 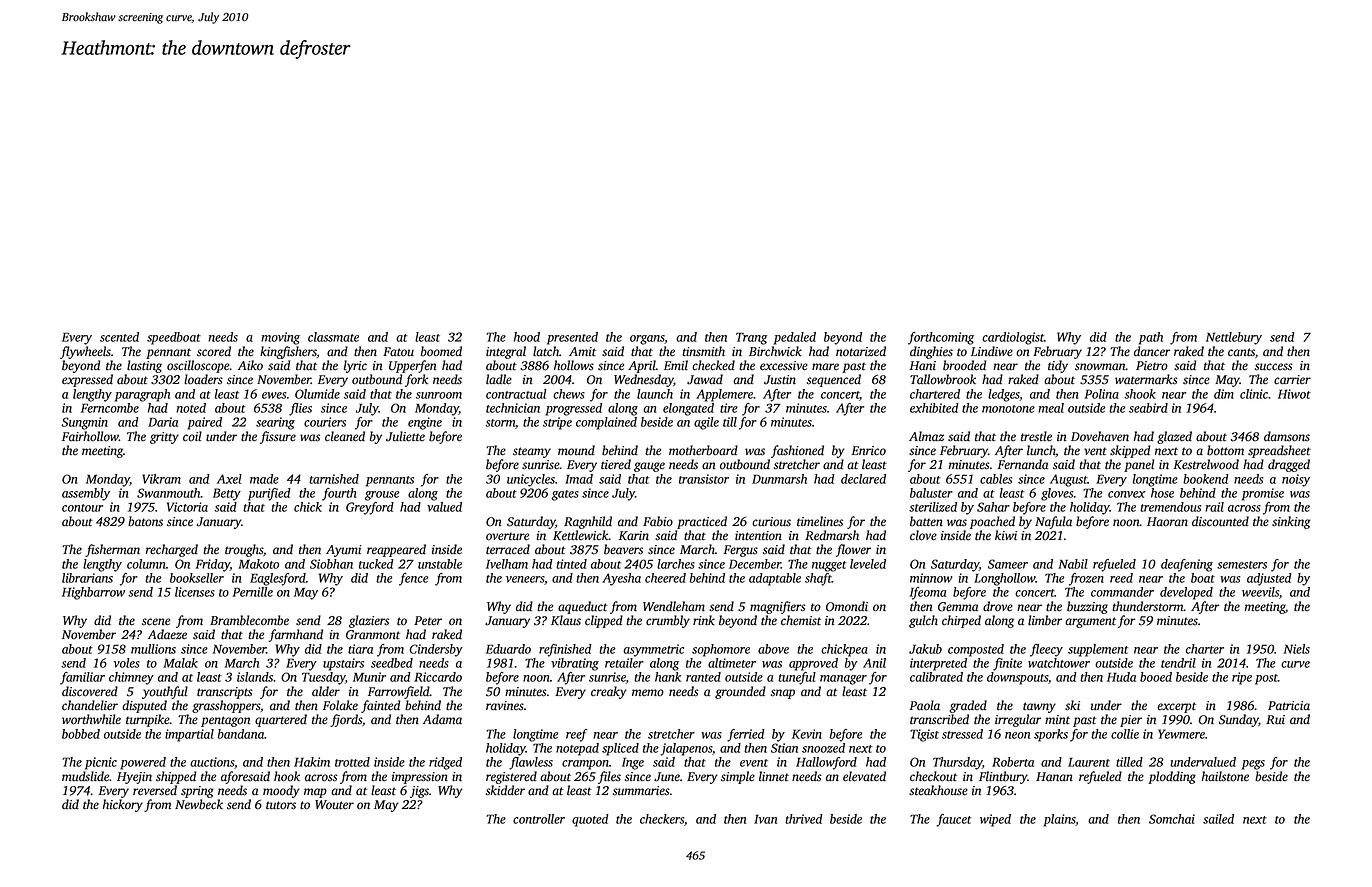 I want to click on graded, so click(x=968, y=706).
